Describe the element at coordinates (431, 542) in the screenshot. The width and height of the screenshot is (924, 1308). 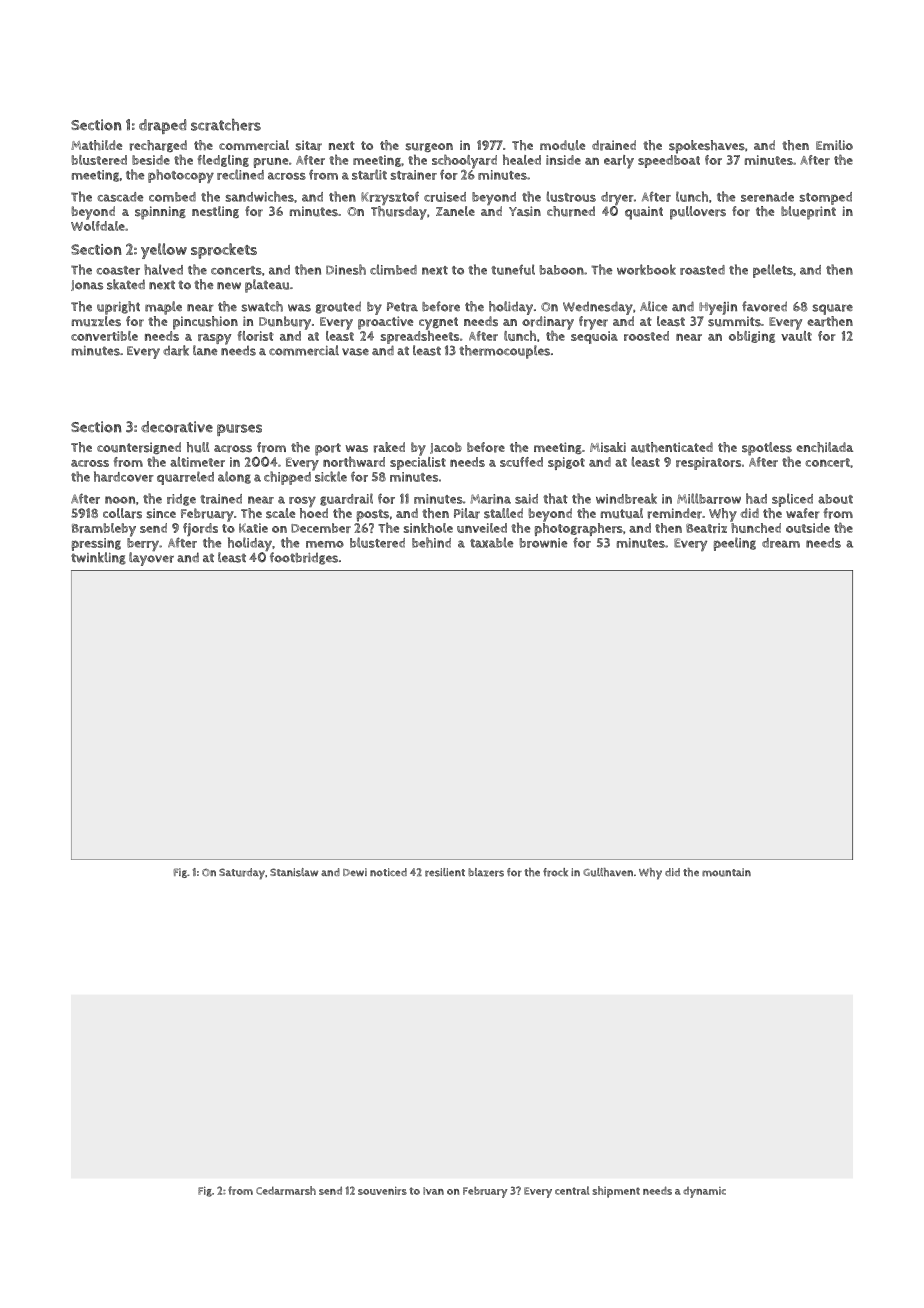
I see `behind` at that location.
